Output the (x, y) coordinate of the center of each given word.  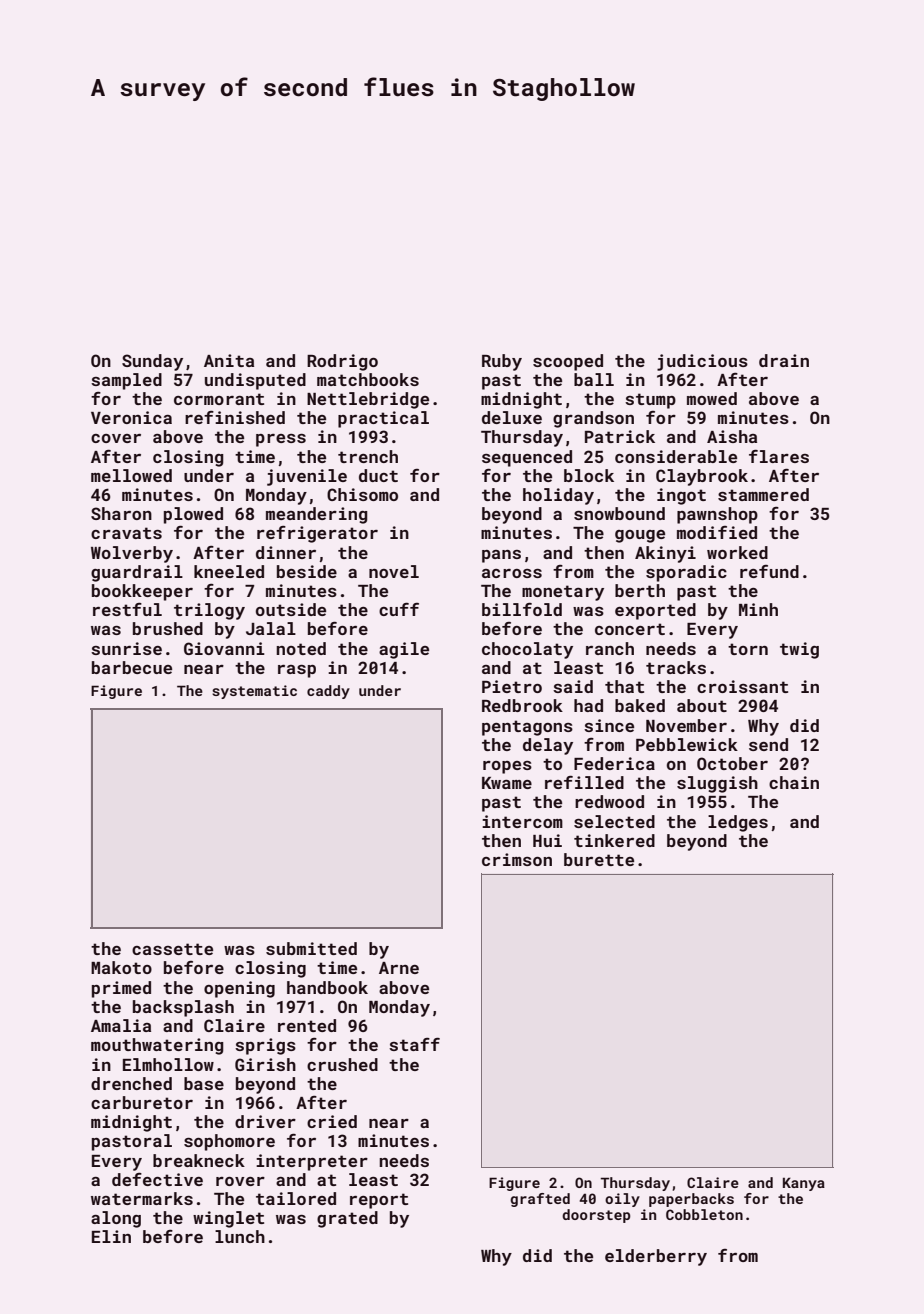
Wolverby (132, 554)
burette (599, 859)
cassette (172, 949)
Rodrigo (342, 362)
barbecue (132, 667)
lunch (240, 1236)
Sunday (152, 362)
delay (548, 746)
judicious (702, 362)
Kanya (804, 1184)
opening (239, 989)
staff (414, 1044)
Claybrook (702, 477)
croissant (742, 686)
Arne (399, 968)
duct (378, 475)
